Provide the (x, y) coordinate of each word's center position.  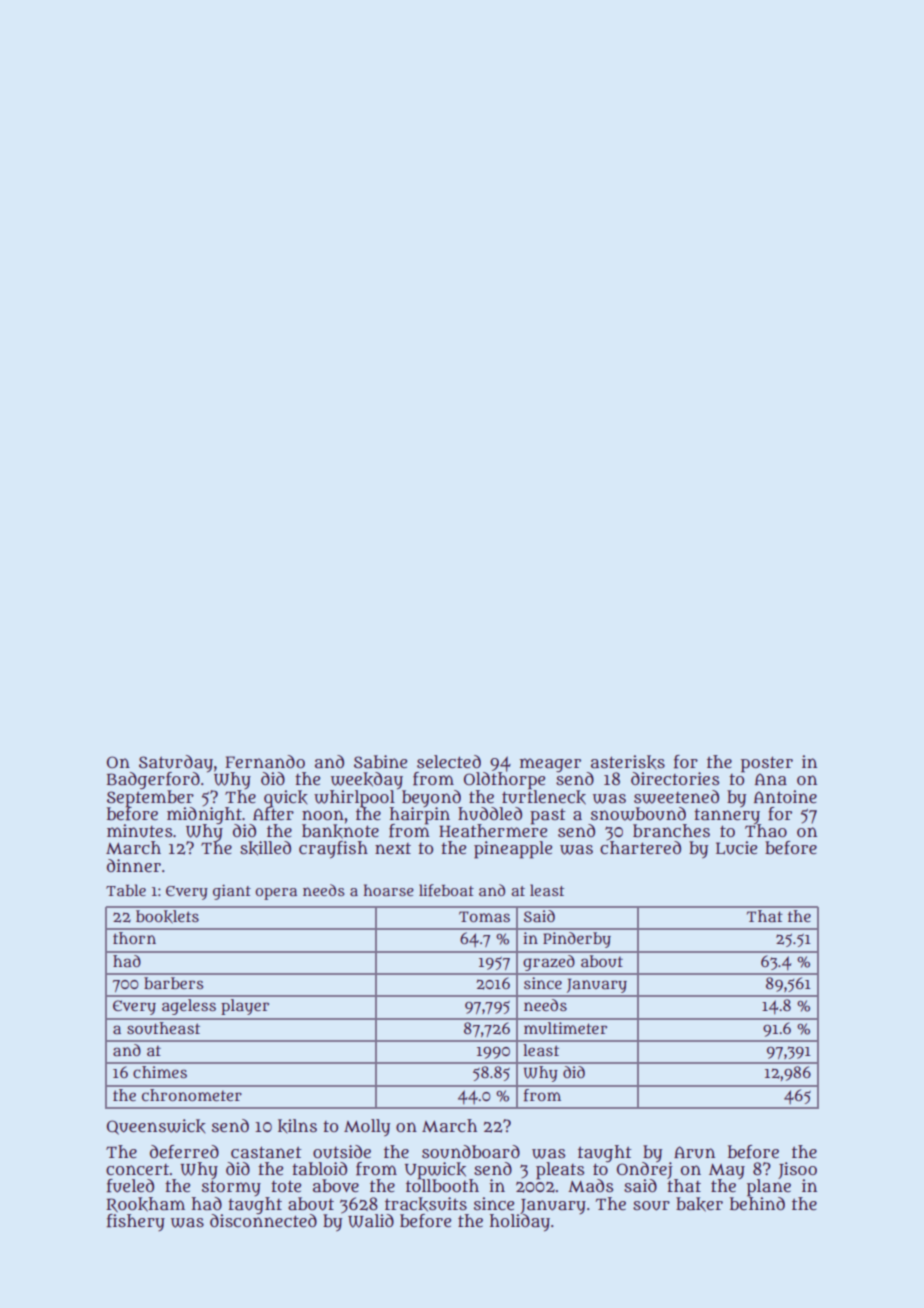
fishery (136, 1222)
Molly (367, 1128)
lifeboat (446, 890)
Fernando (265, 762)
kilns (297, 1126)
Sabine (380, 762)
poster (767, 764)
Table (126, 890)
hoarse (388, 890)
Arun (694, 1152)
